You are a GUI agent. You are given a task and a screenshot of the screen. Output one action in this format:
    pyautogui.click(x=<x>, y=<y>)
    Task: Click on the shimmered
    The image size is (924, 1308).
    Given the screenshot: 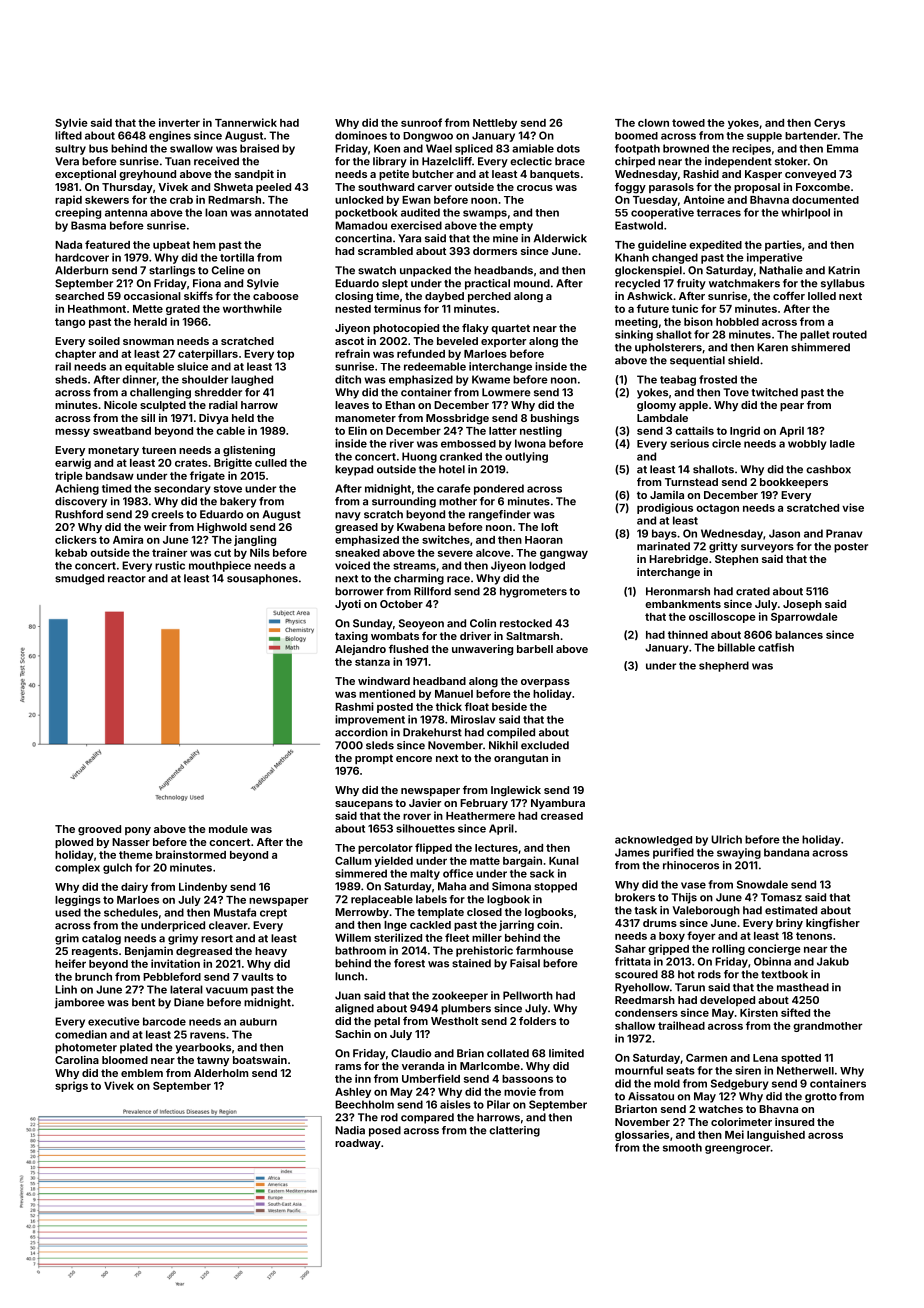 What is the action you would take?
    pyautogui.click(x=820, y=347)
